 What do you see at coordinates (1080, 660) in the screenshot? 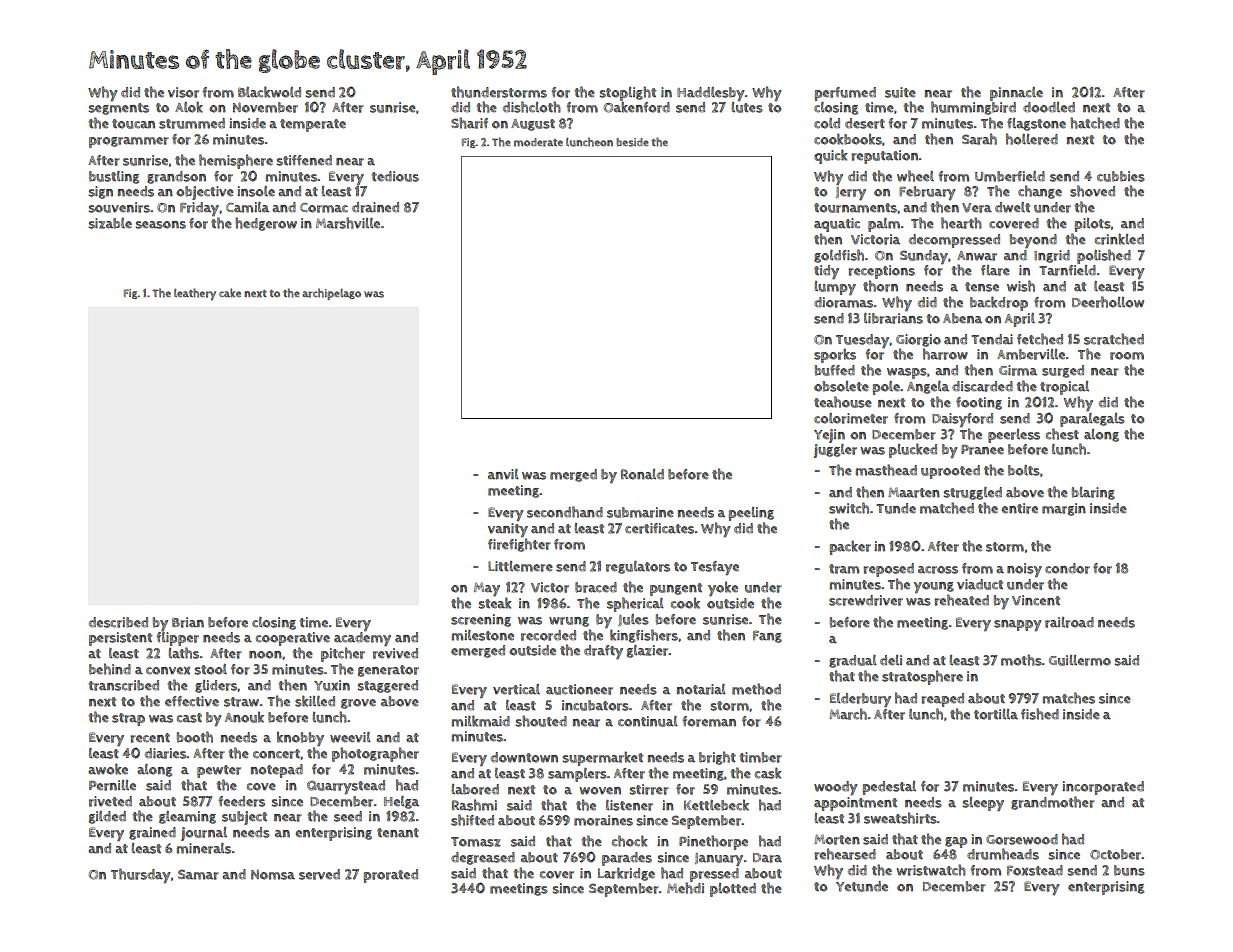
I see `Guillermo` at bounding box center [1080, 660].
